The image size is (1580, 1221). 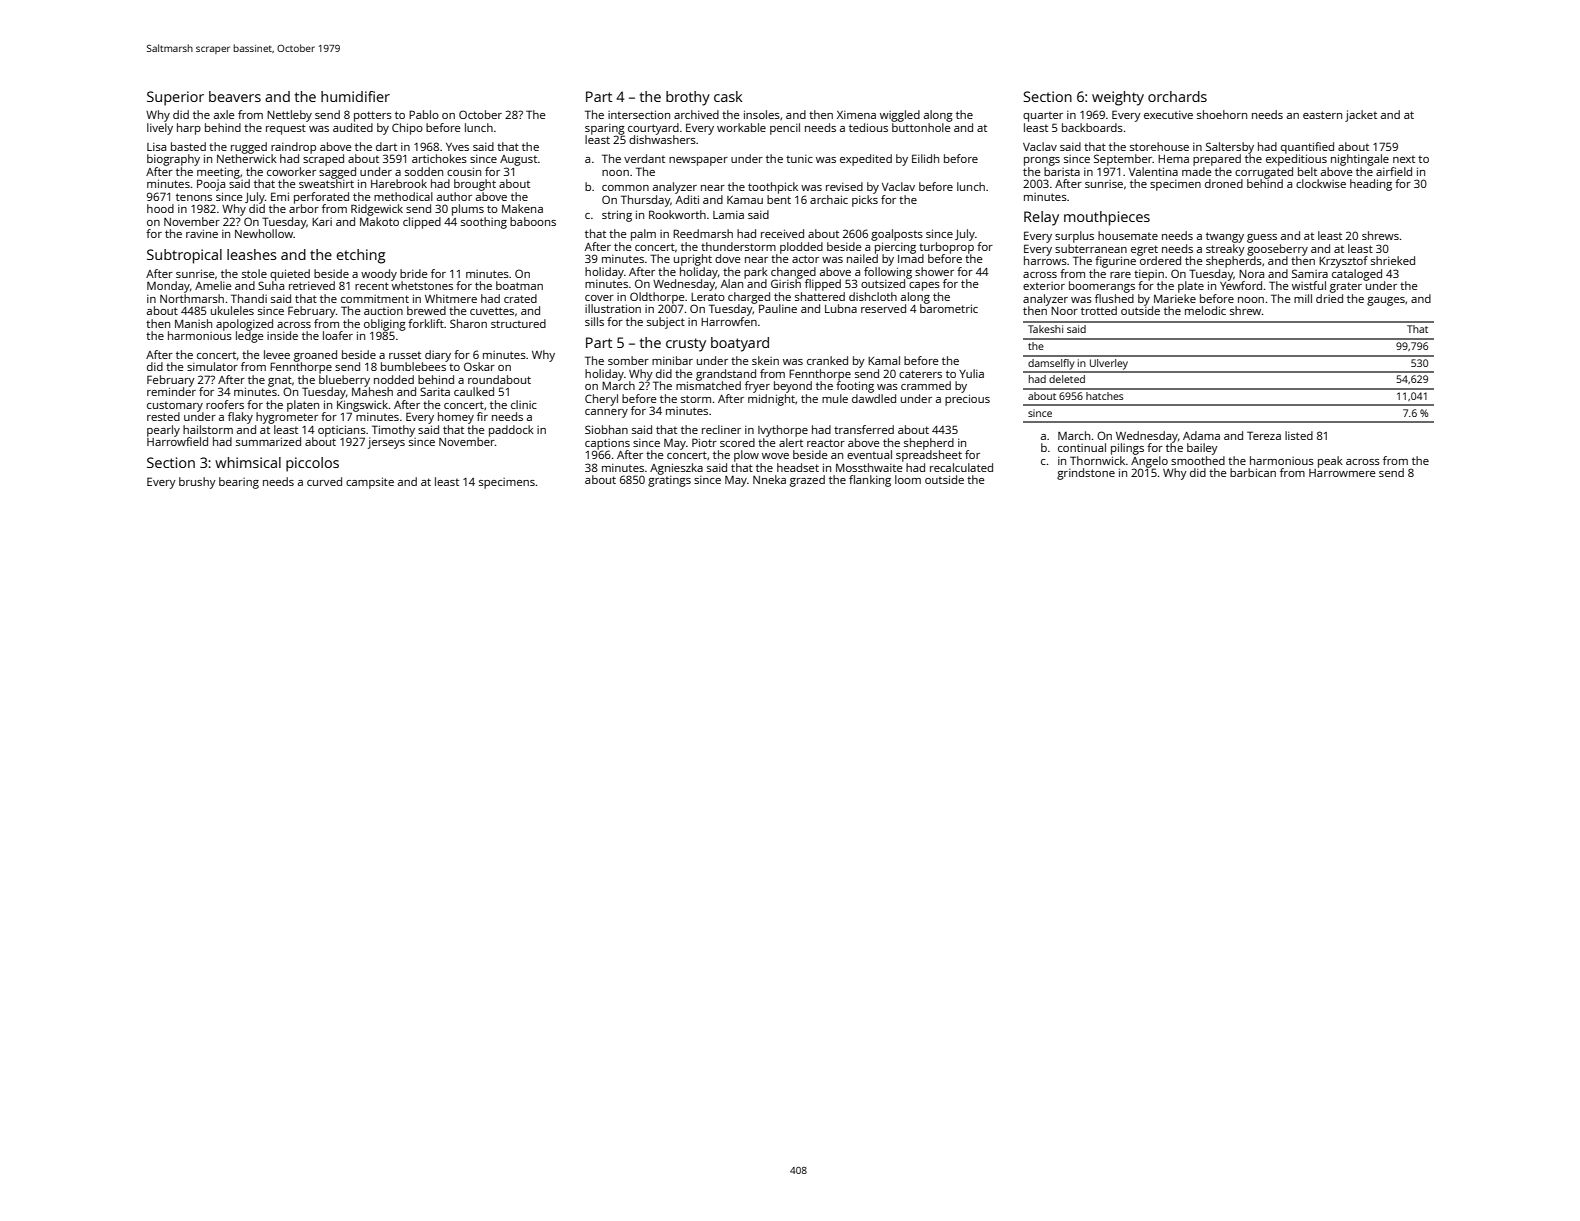 I want to click on shrieked, so click(x=1393, y=260).
